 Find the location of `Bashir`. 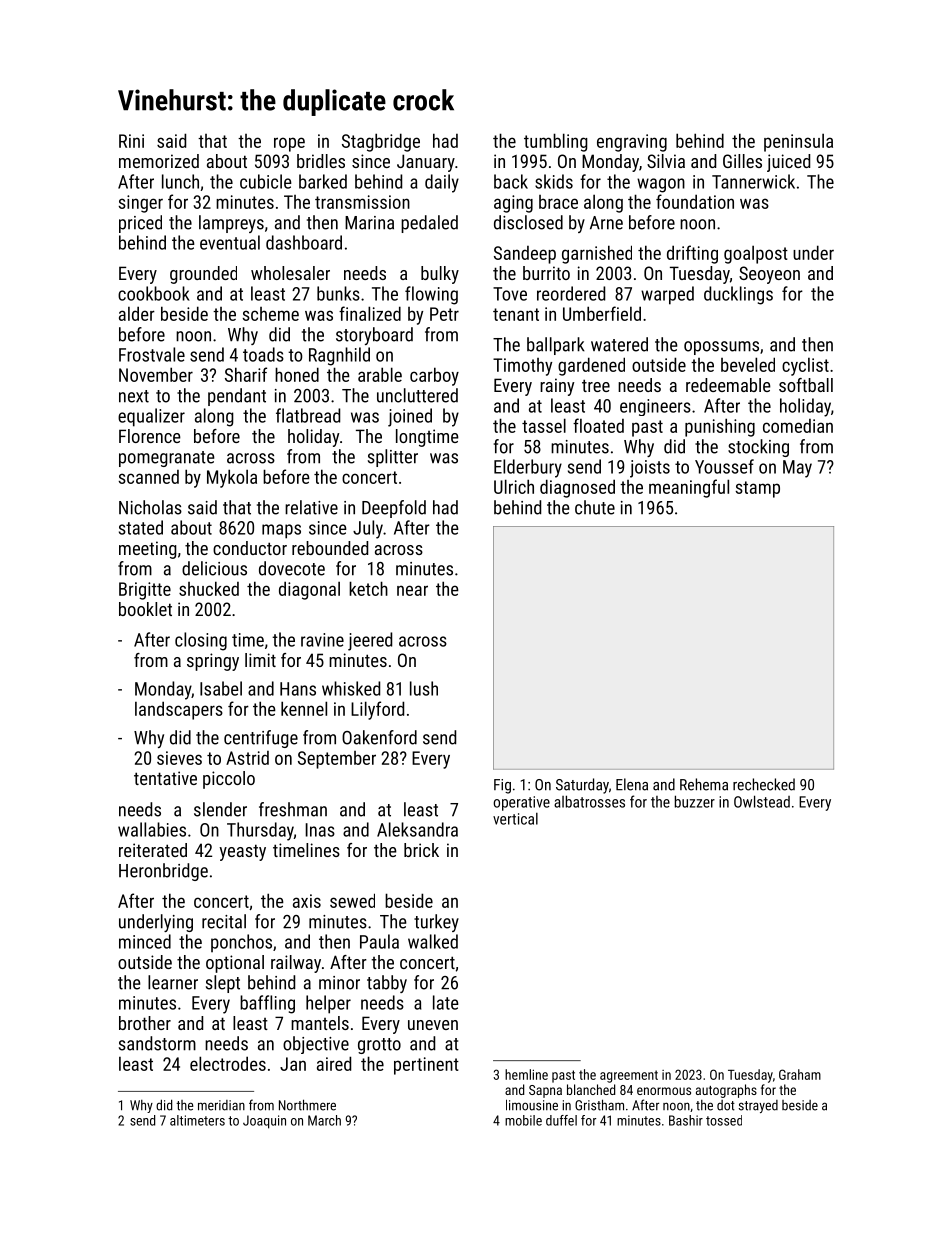

Bashir is located at coordinates (686, 1120).
